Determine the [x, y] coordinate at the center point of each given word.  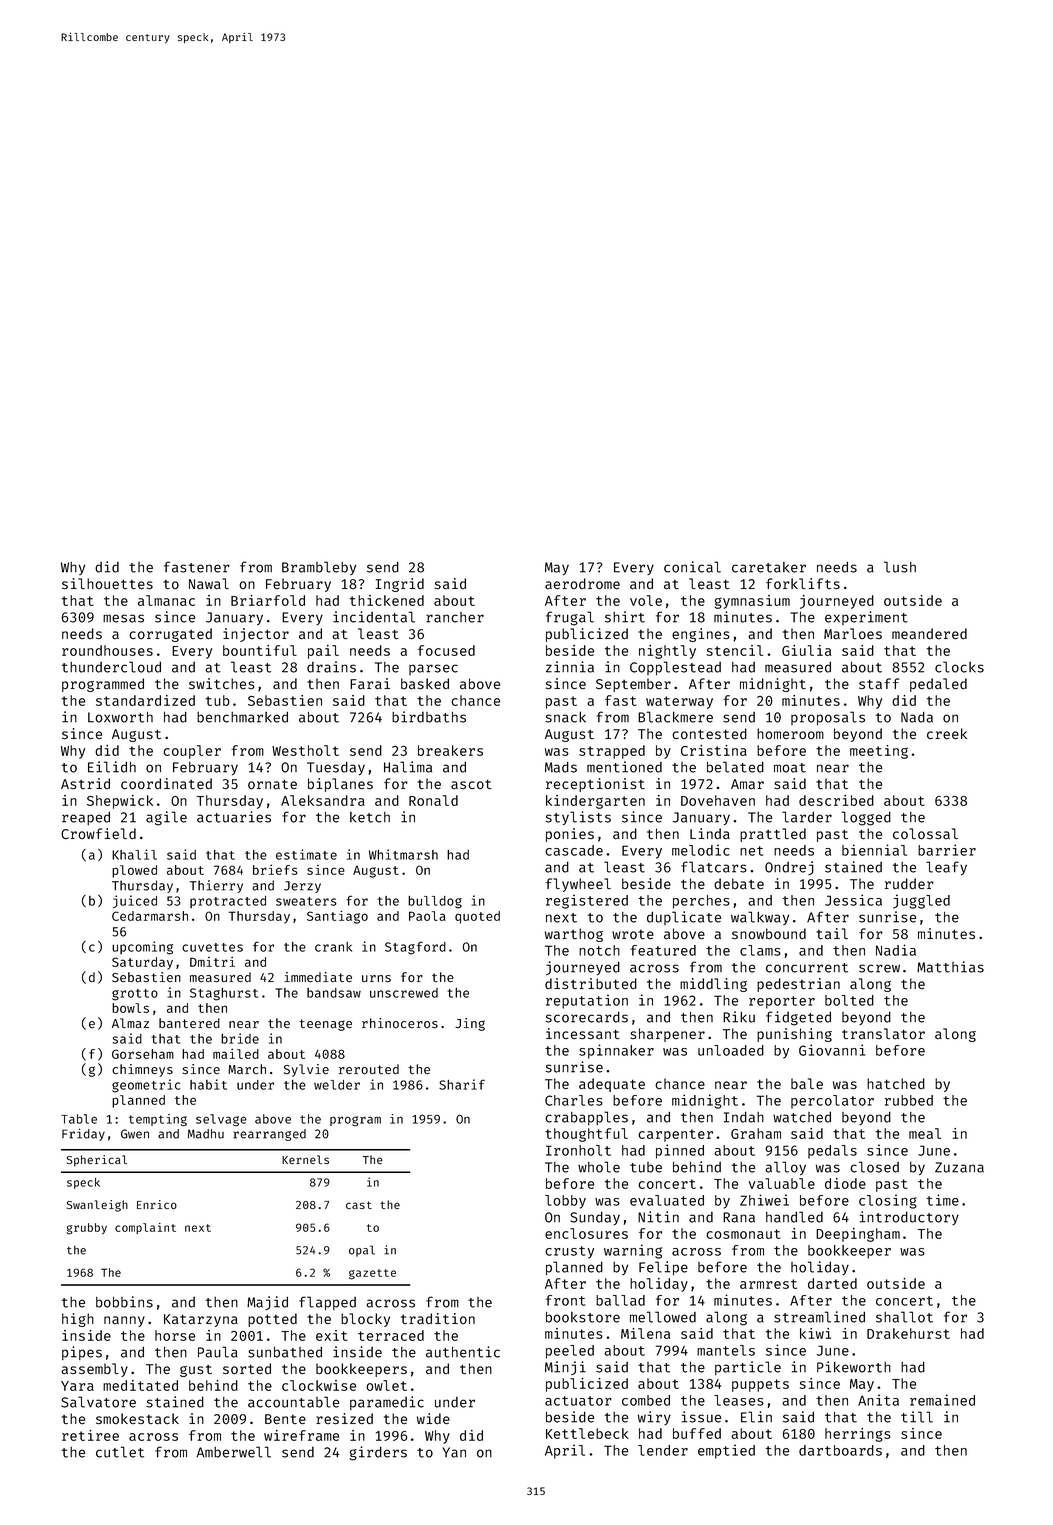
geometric [146, 1086]
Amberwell [233, 1452]
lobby [565, 1202]
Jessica [853, 900]
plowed [134, 871]
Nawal [209, 584]
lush [900, 567]
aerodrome [582, 584]
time [943, 1200]
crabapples [586, 1118]
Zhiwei [764, 1200]
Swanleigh [97, 1206]
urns [376, 978]
